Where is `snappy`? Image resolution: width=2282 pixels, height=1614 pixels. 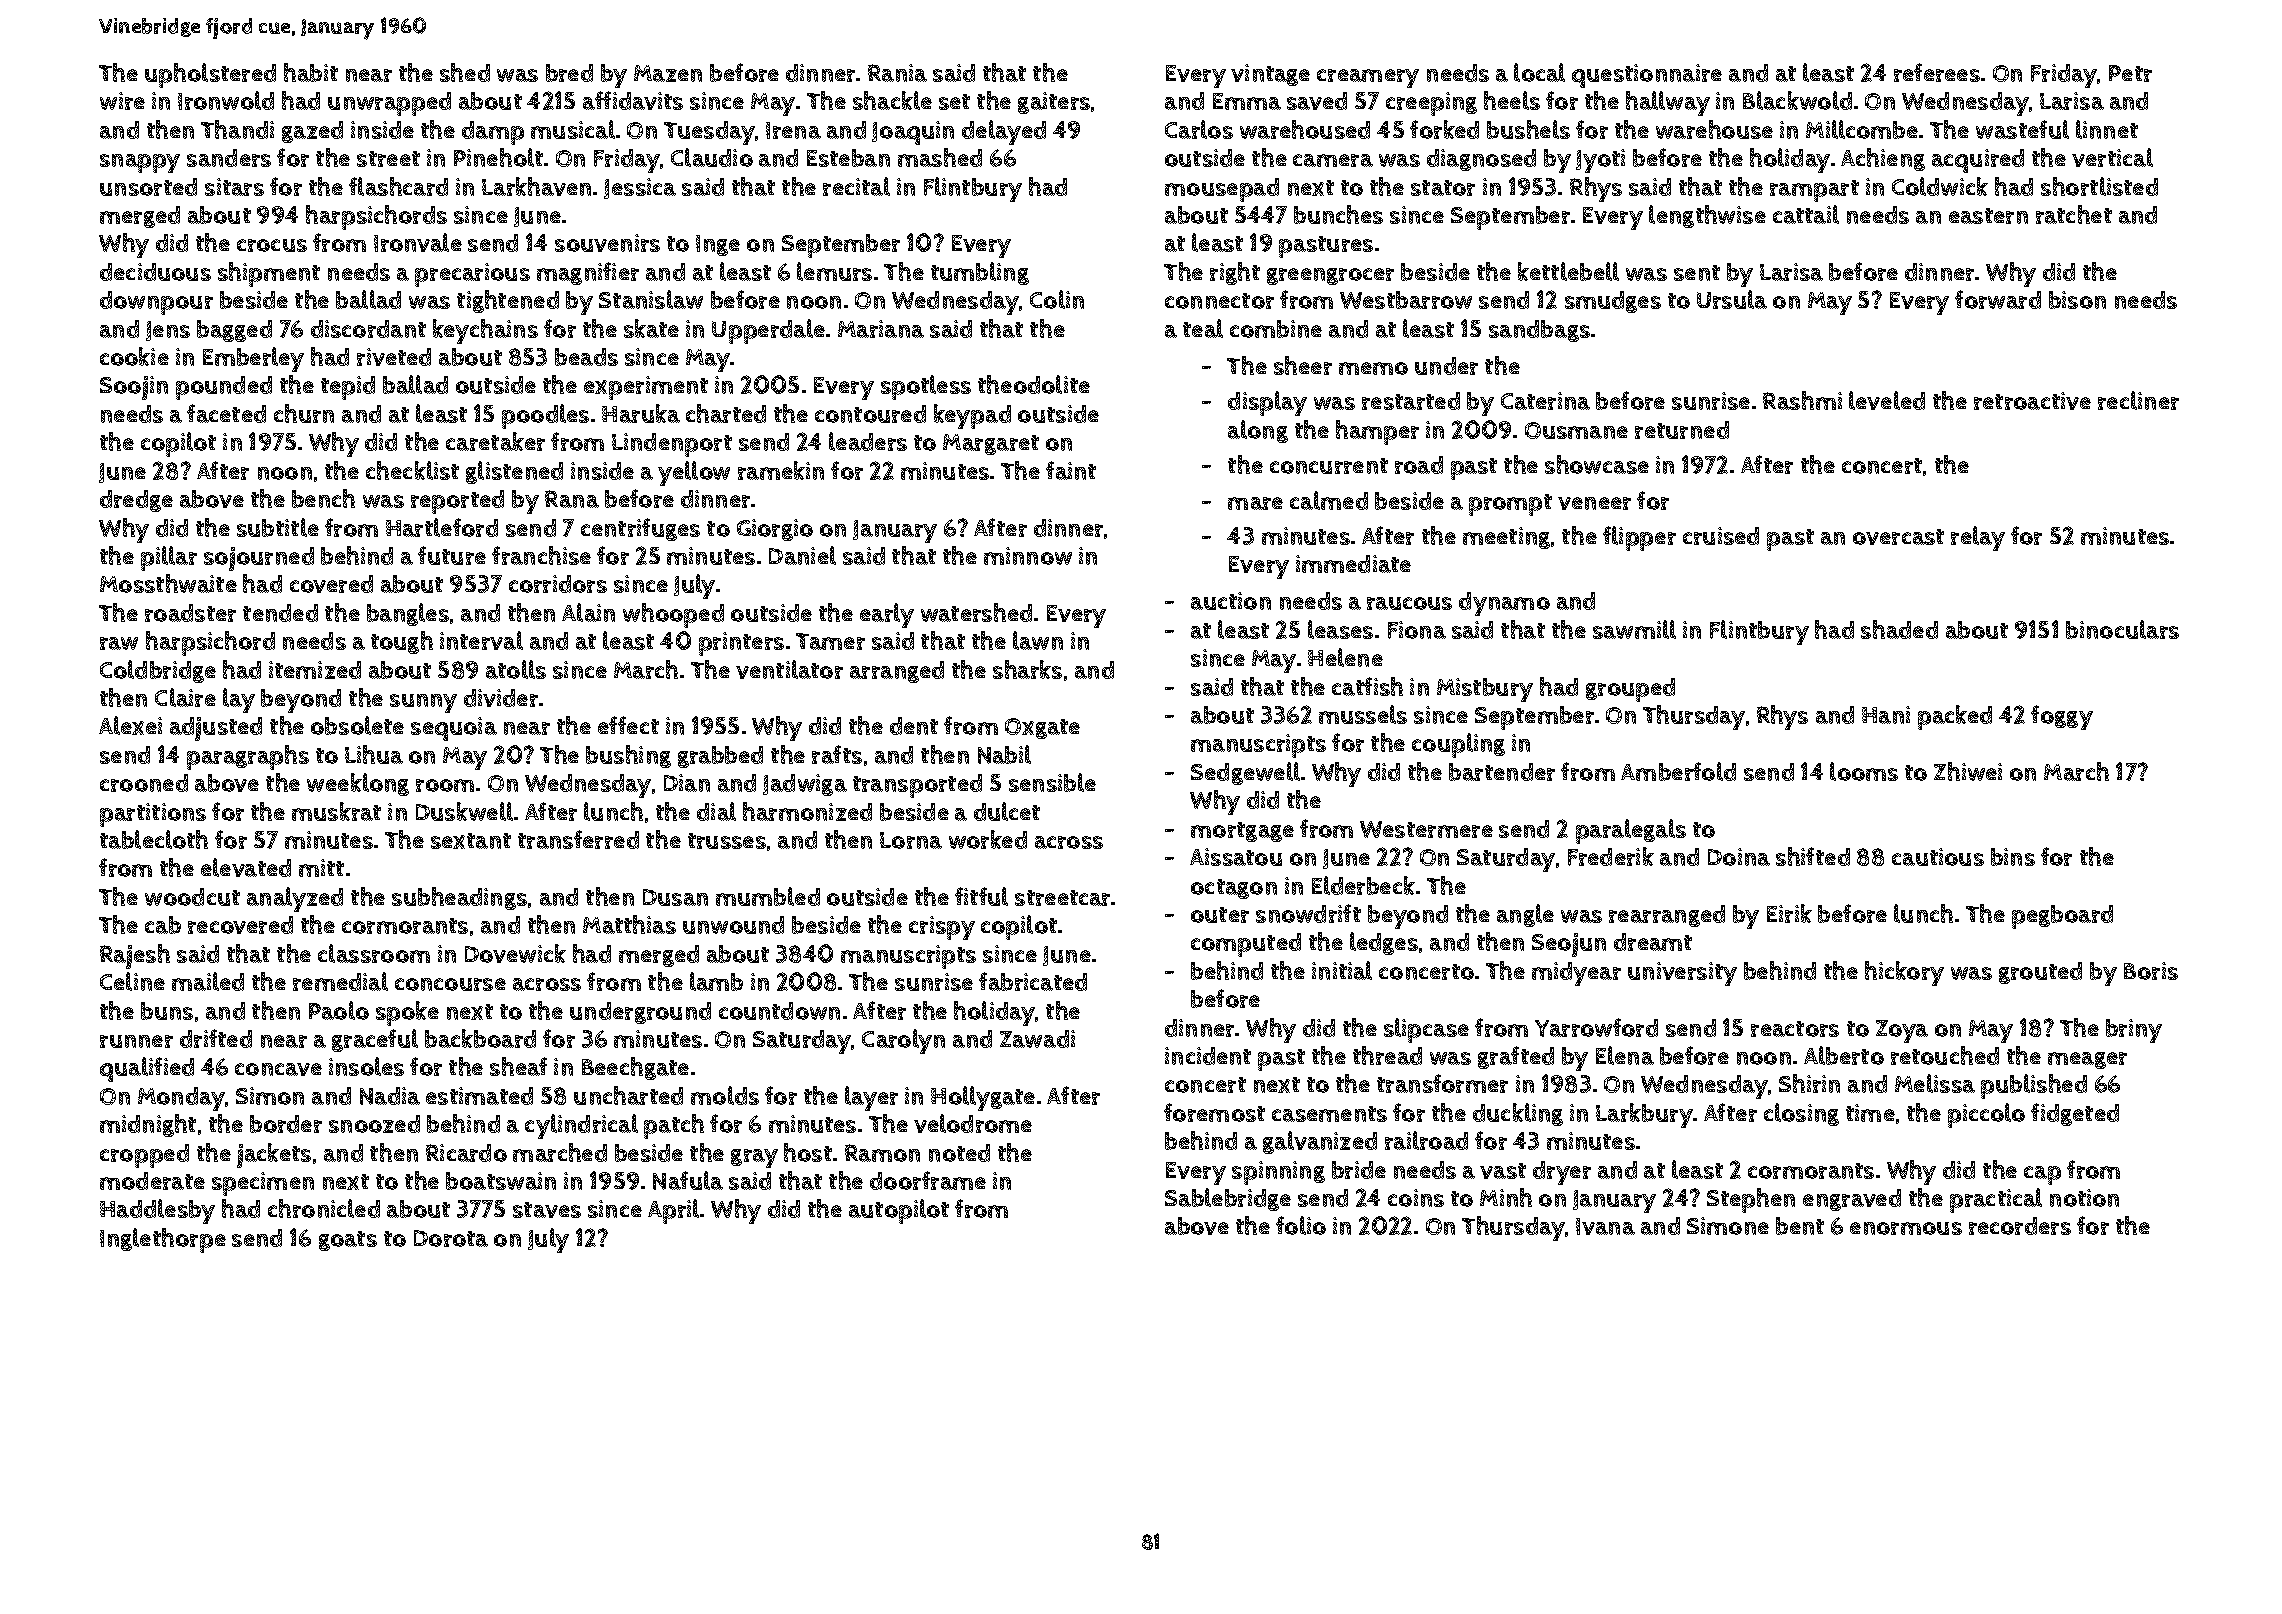 snappy is located at coordinates (140, 163).
